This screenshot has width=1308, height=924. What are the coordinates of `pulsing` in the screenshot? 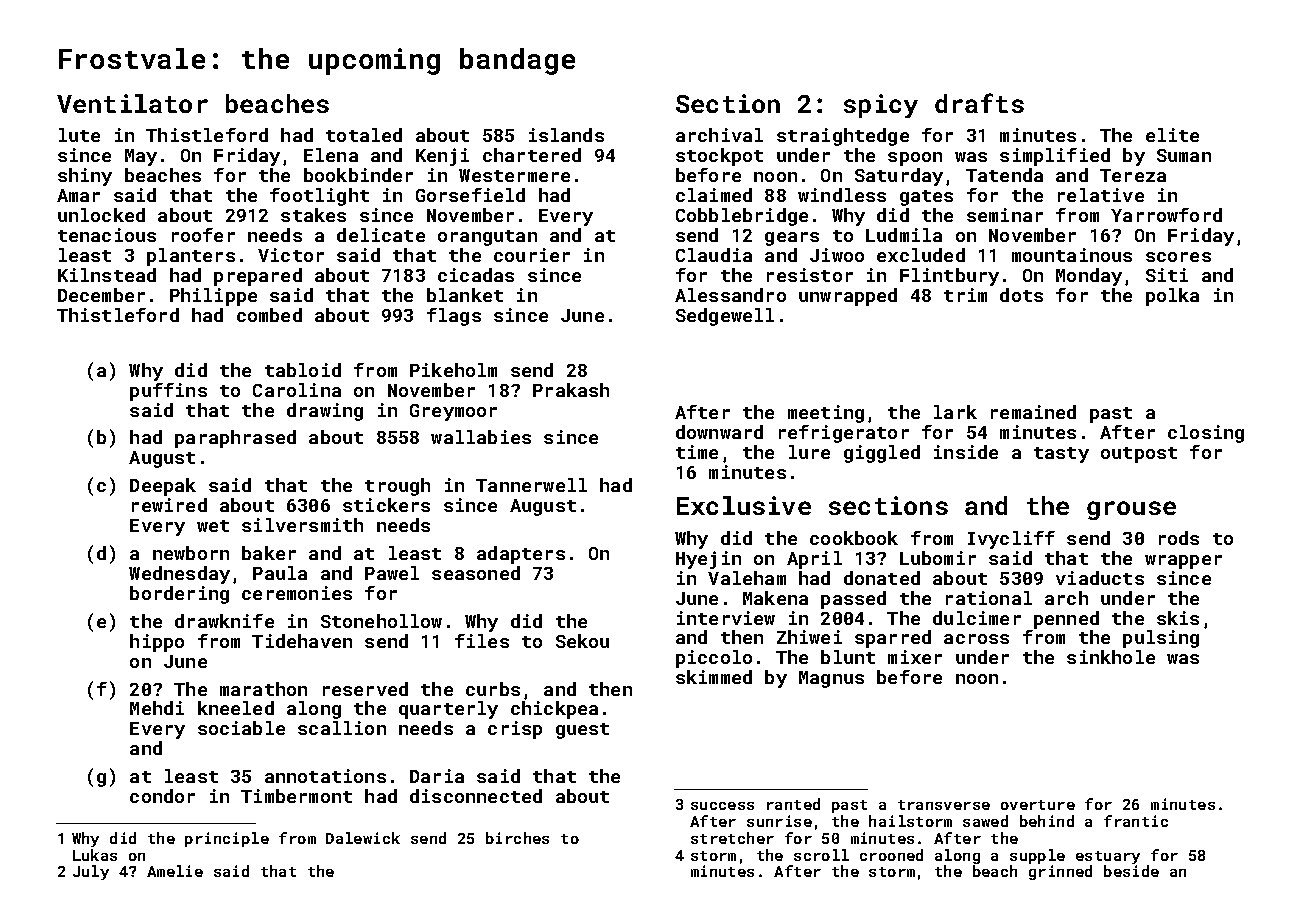 It's located at (1161, 639).
